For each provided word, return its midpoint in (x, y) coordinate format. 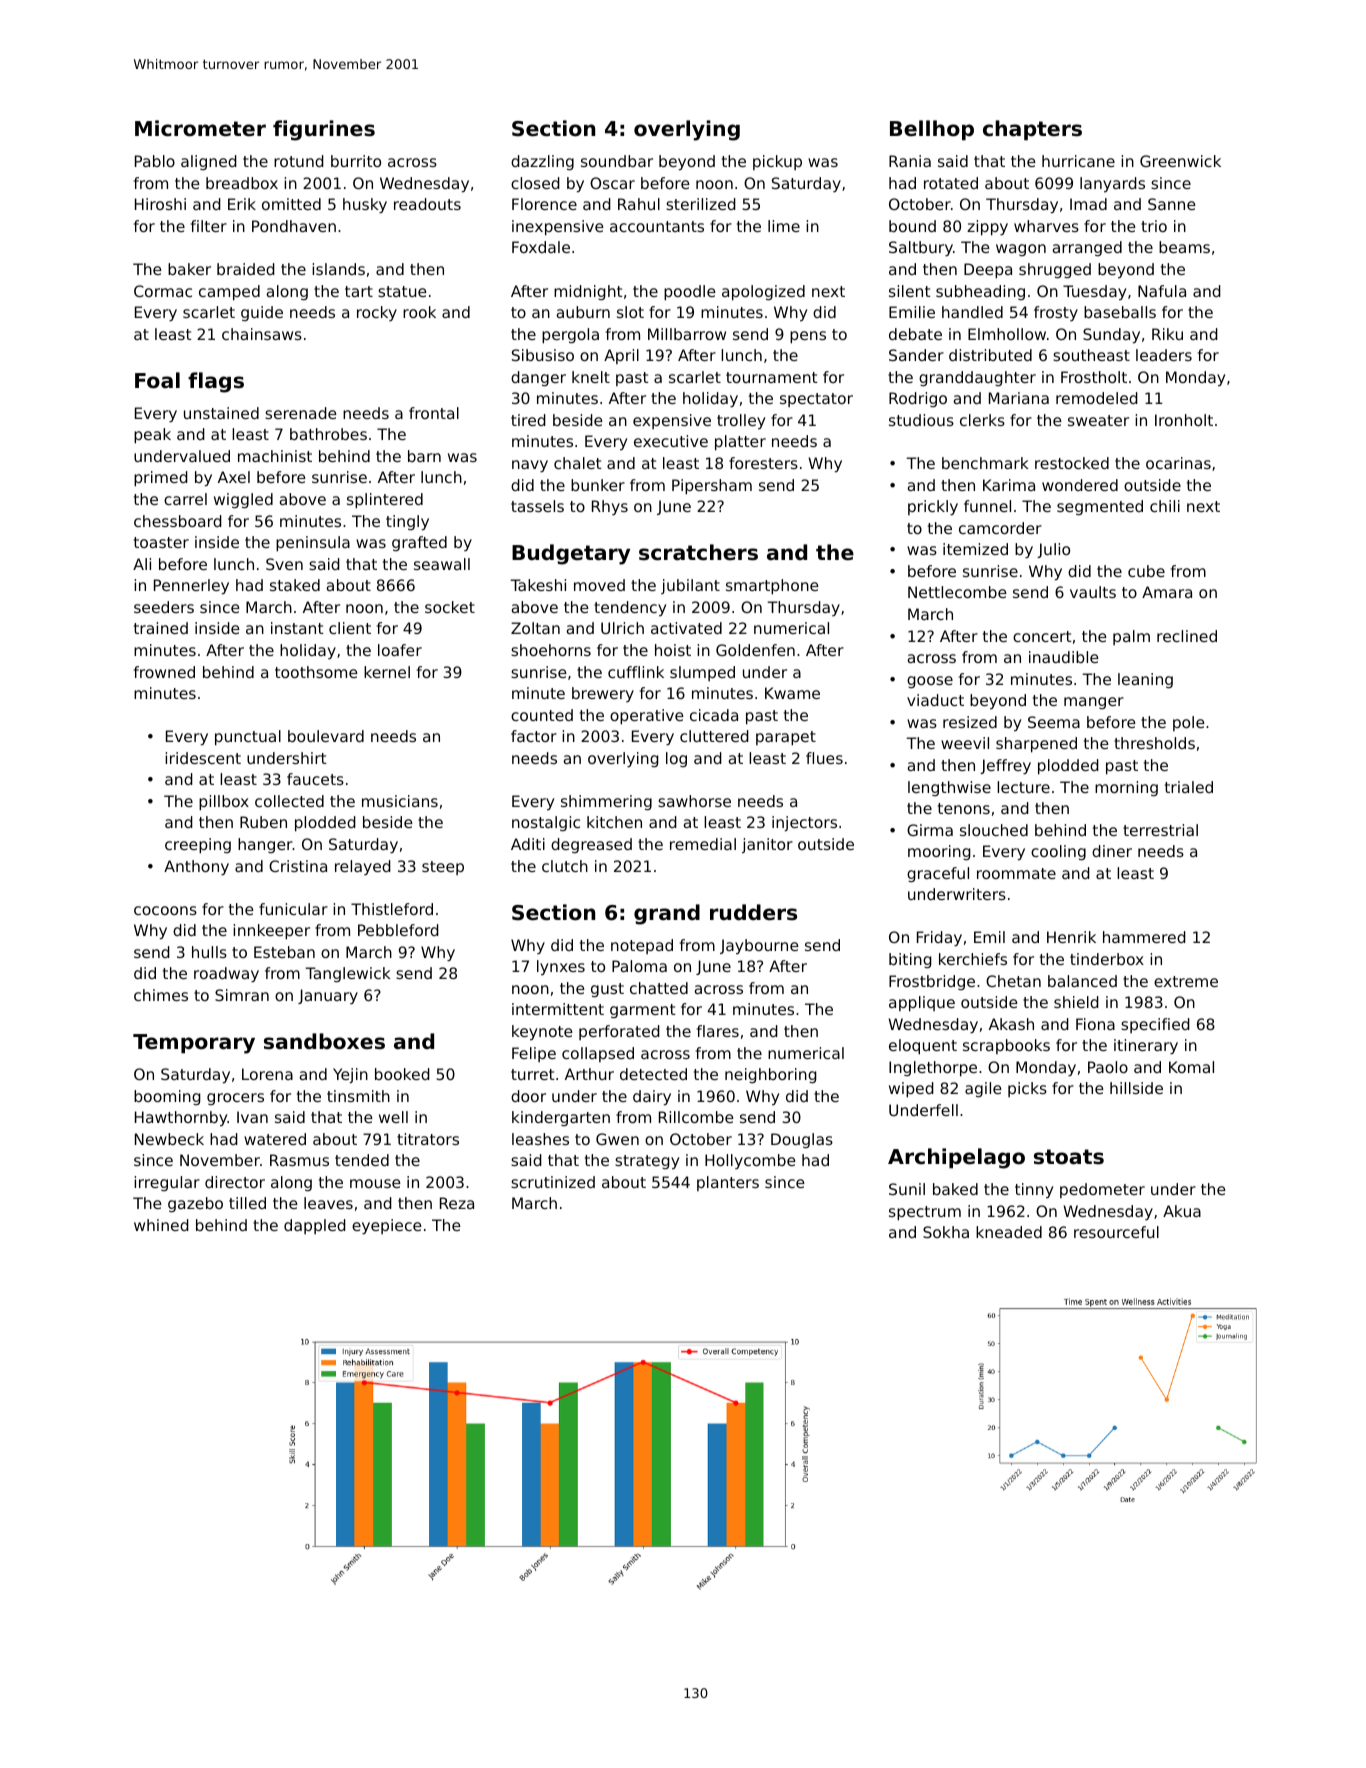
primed (161, 479)
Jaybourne (759, 947)
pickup (777, 162)
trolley (741, 422)
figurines (324, 130)
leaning (1145, 680)
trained (161, 628)
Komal (1191, 1067)
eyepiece (387, 1226)
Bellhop (932, 130)
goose (930, 682)
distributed (990, 355)
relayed (363, 867)
